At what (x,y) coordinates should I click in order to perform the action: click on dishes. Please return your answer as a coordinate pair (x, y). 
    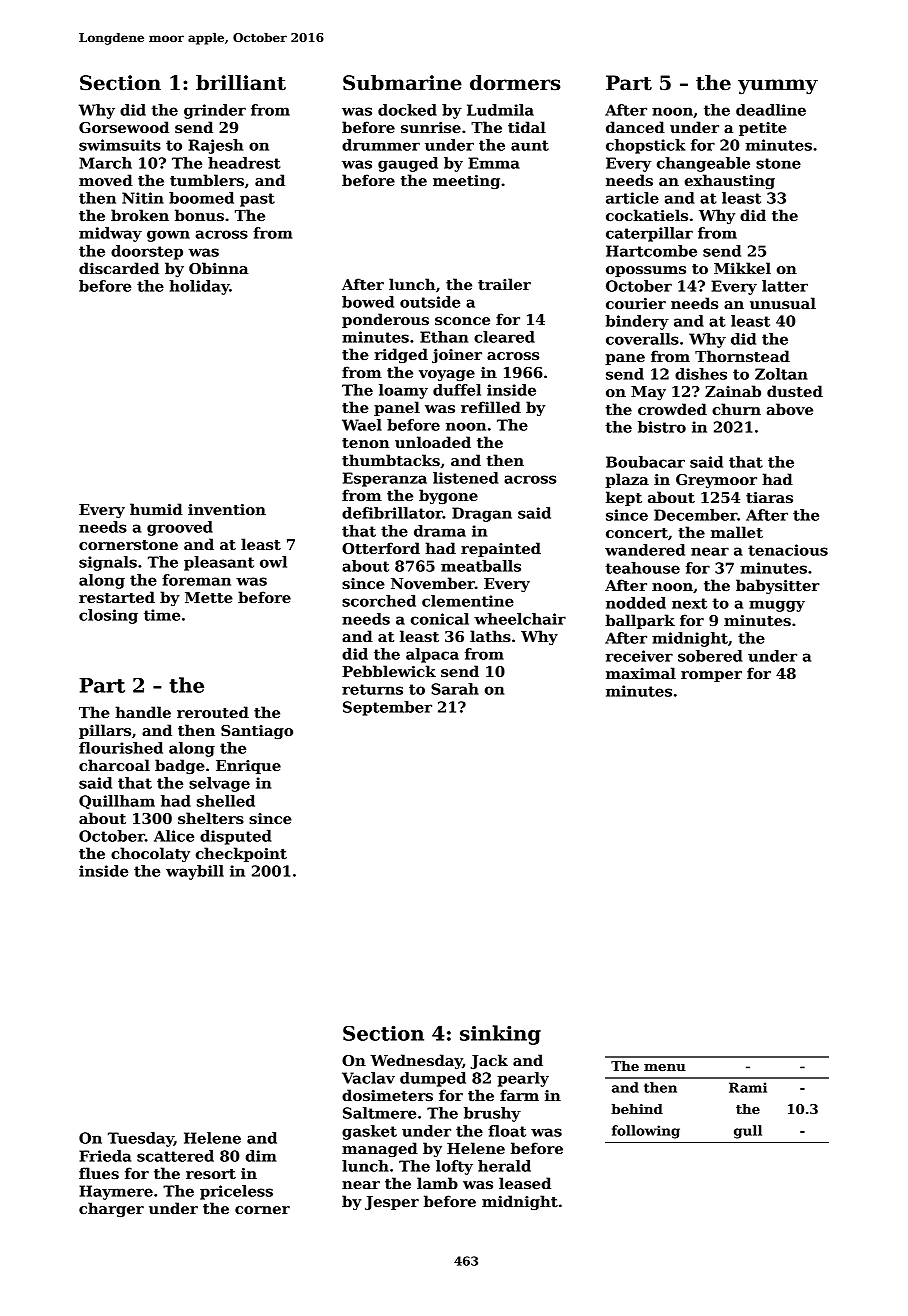
    Looking at the image, I should click on (701, 374).
